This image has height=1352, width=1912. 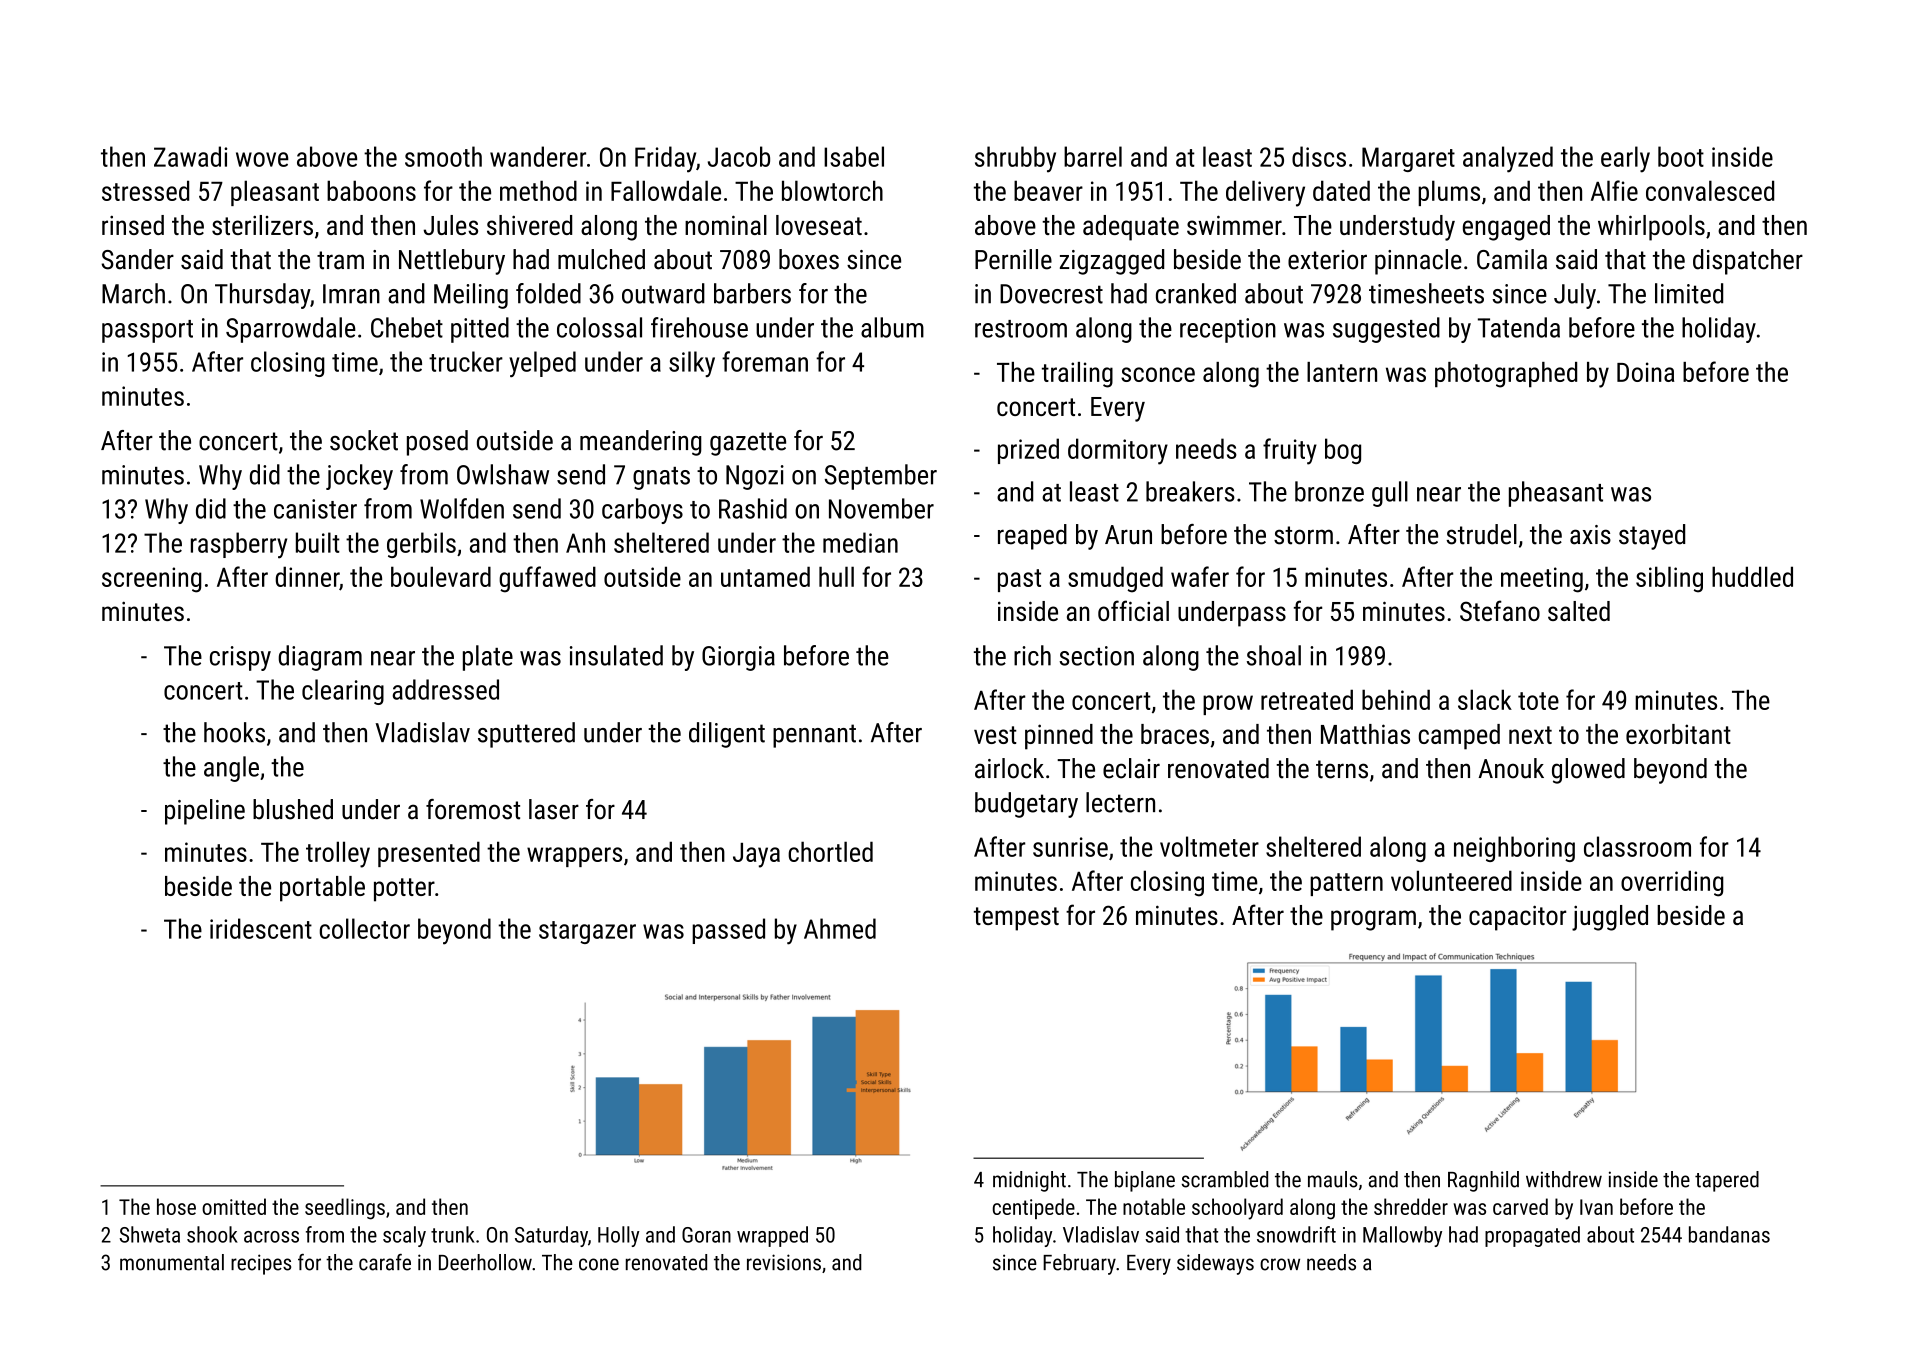 I want to click on rich, so click(x=1032, y=655).
